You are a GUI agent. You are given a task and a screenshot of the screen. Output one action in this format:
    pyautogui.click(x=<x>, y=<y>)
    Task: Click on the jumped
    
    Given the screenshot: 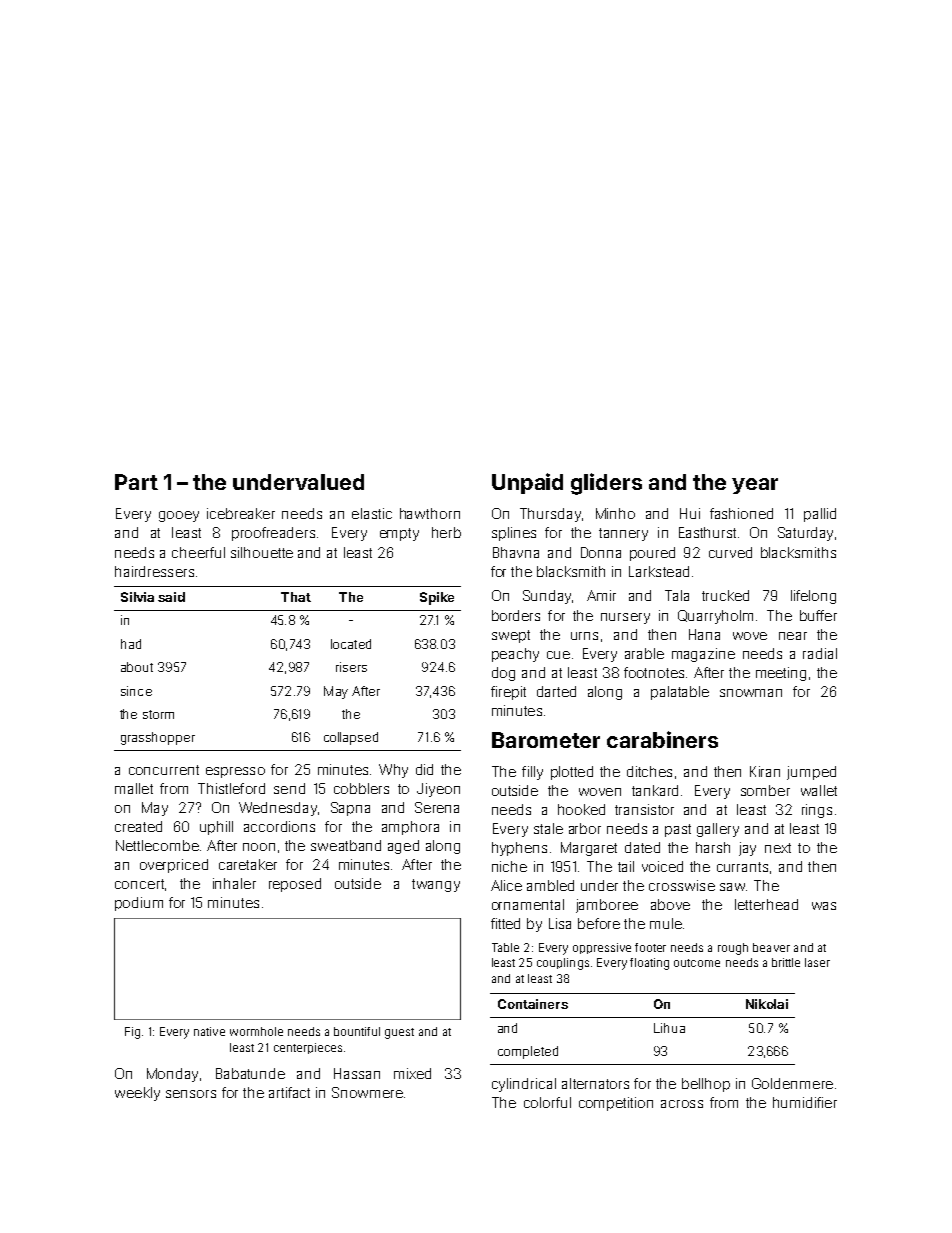 What is the action you would take?
    pyautogui.click(x=811, y=773)
